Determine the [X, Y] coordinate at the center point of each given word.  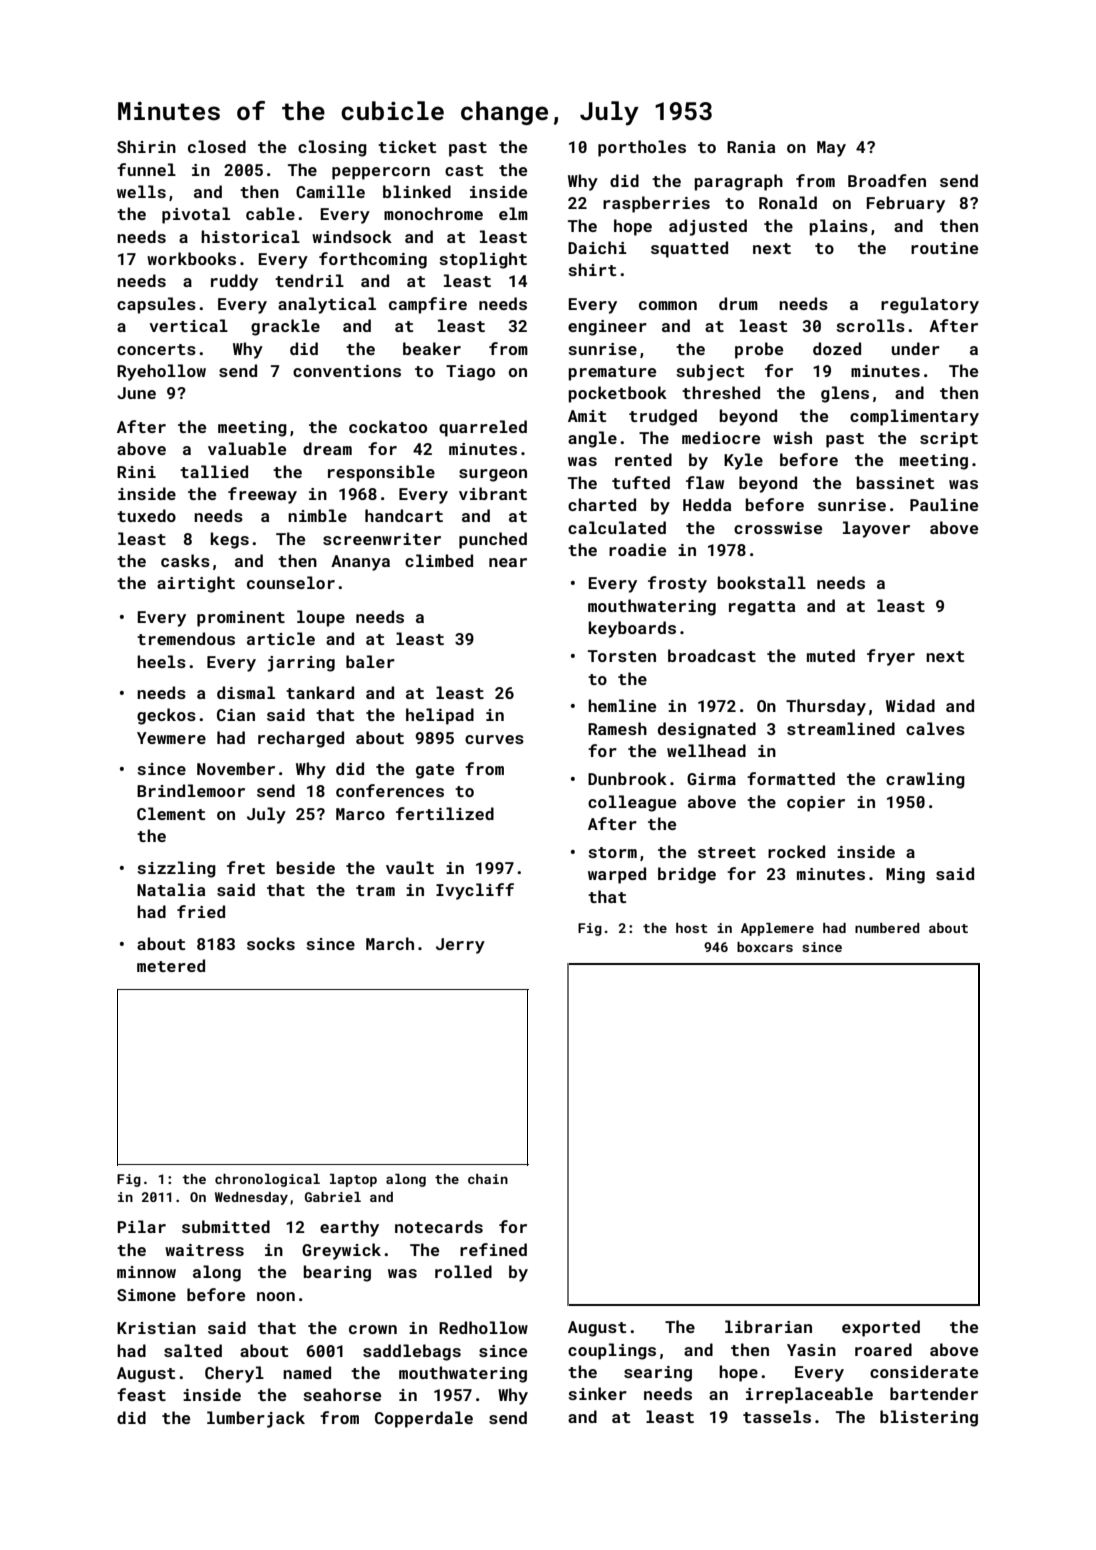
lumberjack [256, 1419]
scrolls [870, 325]
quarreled [483, 428]
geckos [166, 716]
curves [494, 739]
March [390, 943]
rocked [796, 851]
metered [171, 965]
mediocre [721, 437]
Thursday [826, 707]
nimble [317, 515]
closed [217, 146]
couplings [612, 1351]
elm [513, 213]
